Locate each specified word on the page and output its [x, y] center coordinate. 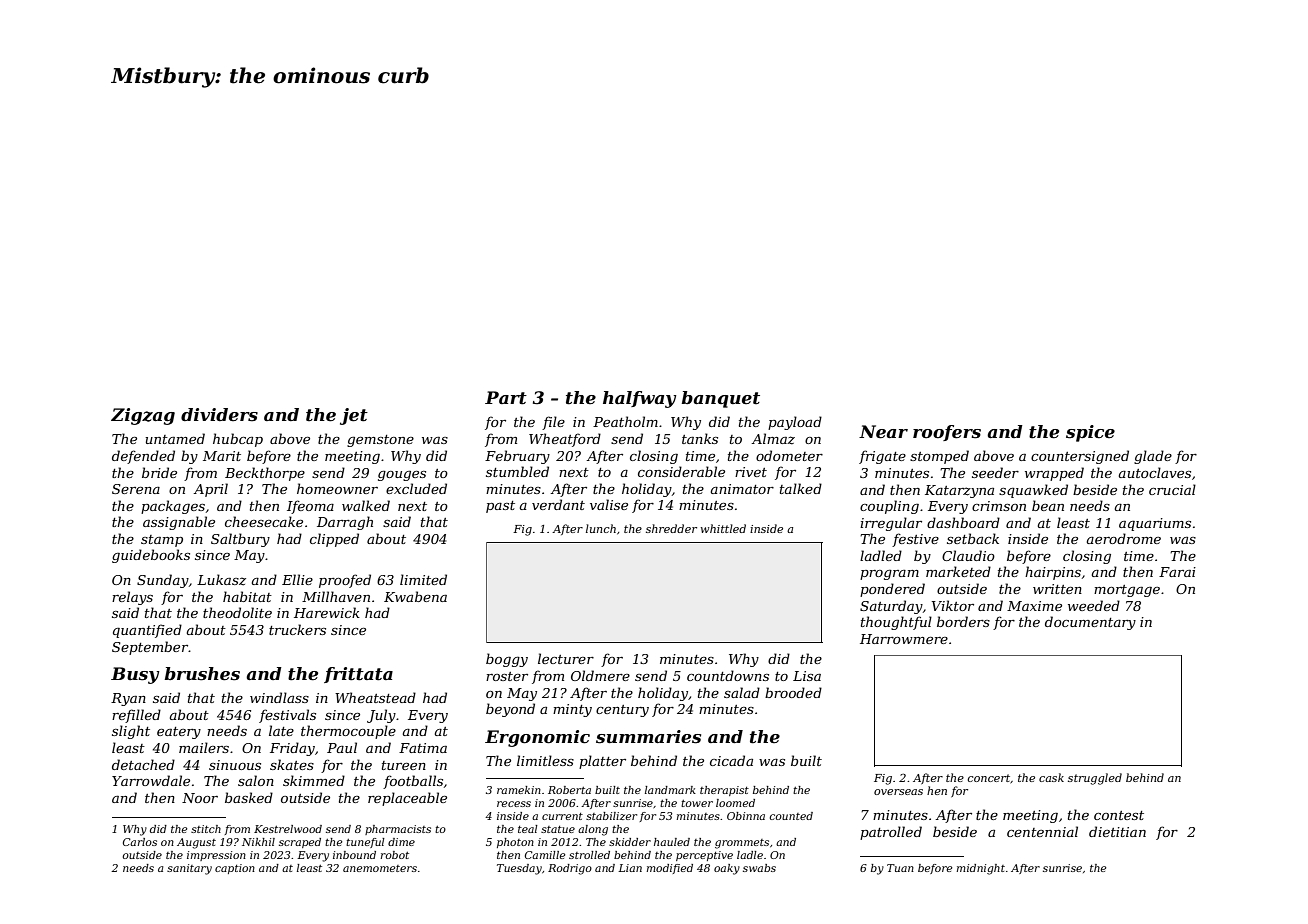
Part [506, 398]
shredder [671, 528]
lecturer [566, 658]
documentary [1090, 623]
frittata [358, 675]
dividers [219, 415]
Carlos [140, 842]
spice [1090, 433]
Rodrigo [570, 869]
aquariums [1155, 524]
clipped [334, 540]
